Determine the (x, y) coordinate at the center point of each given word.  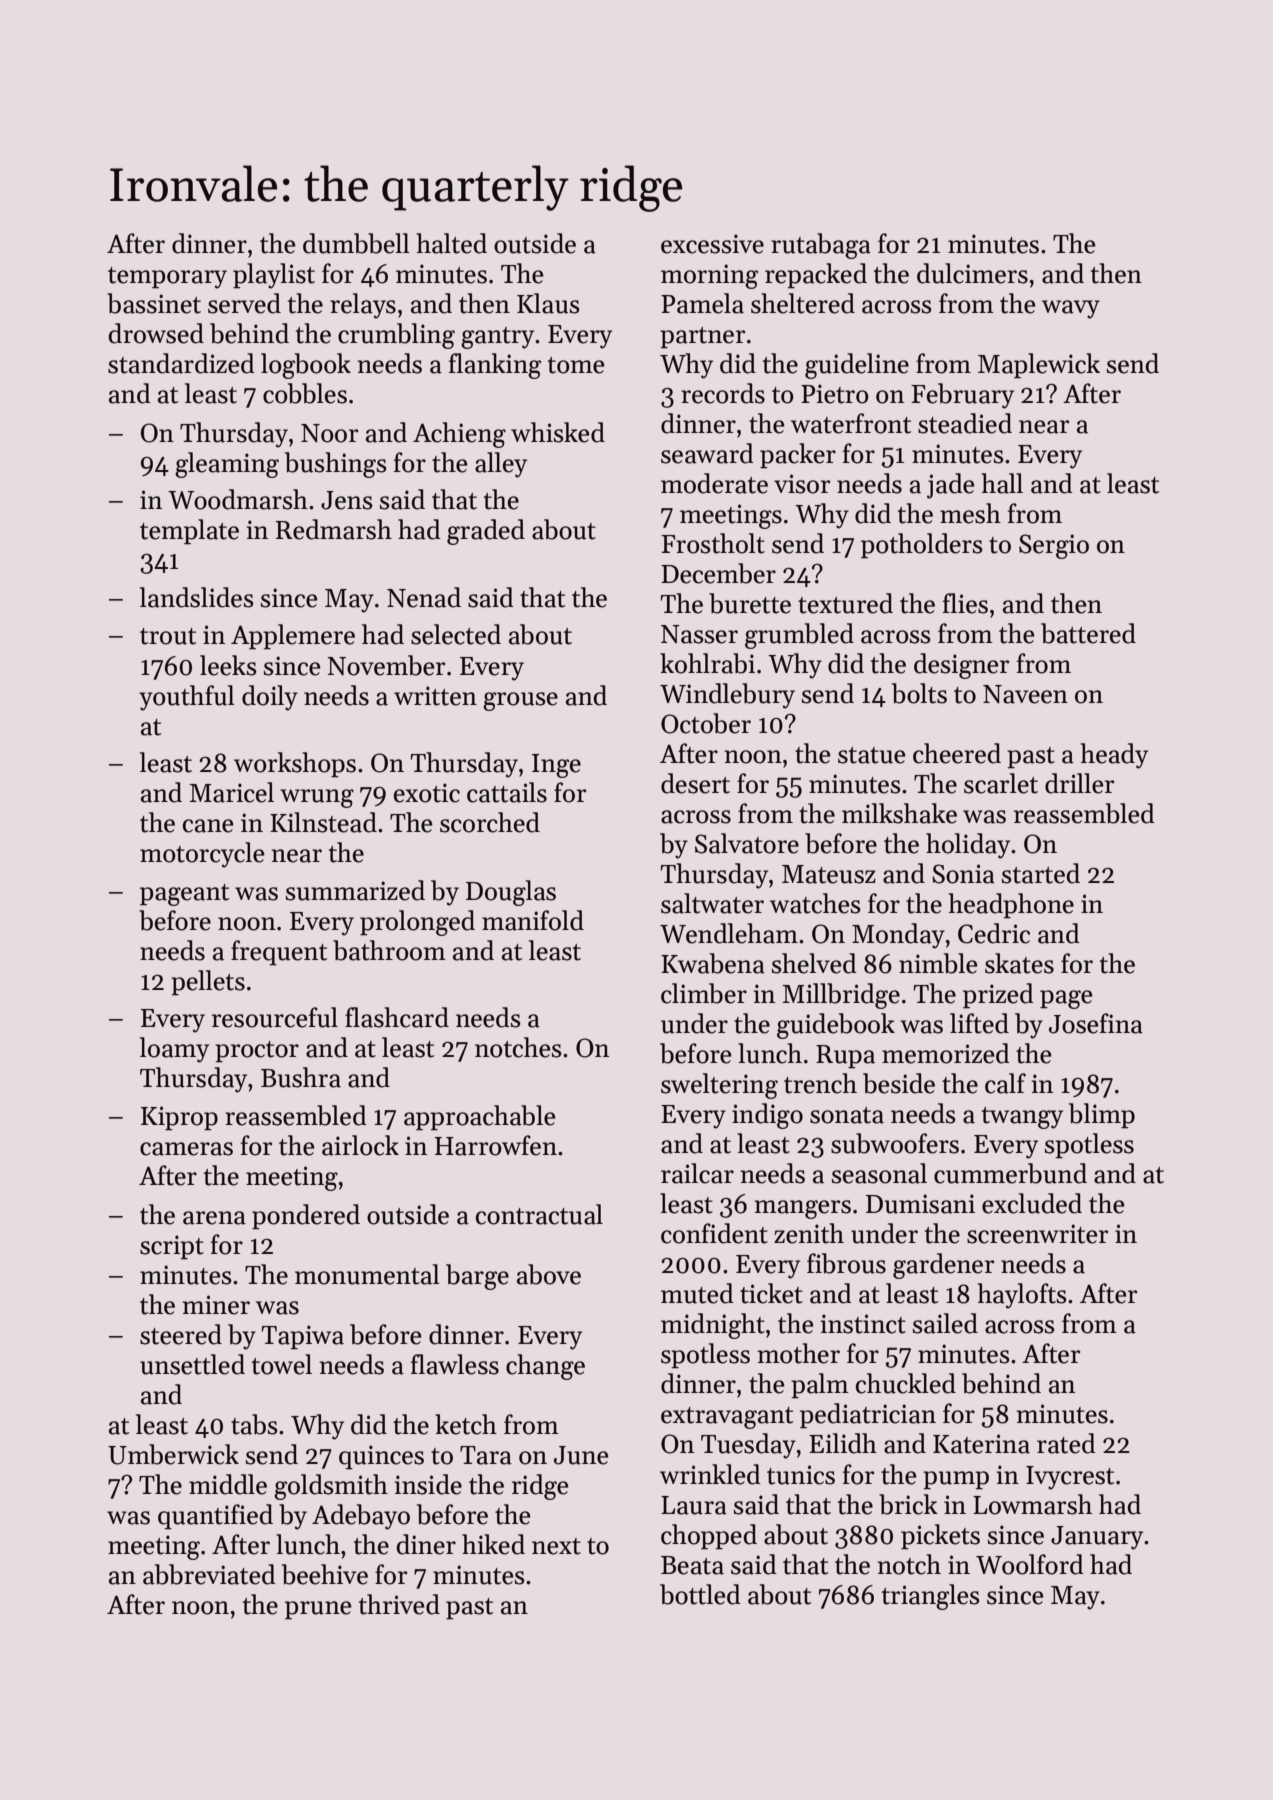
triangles (931, 1597)
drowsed (156, 333)
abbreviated (209, 1574)
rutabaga (821, 246)
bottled (700, 1594)
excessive (712, 244)
